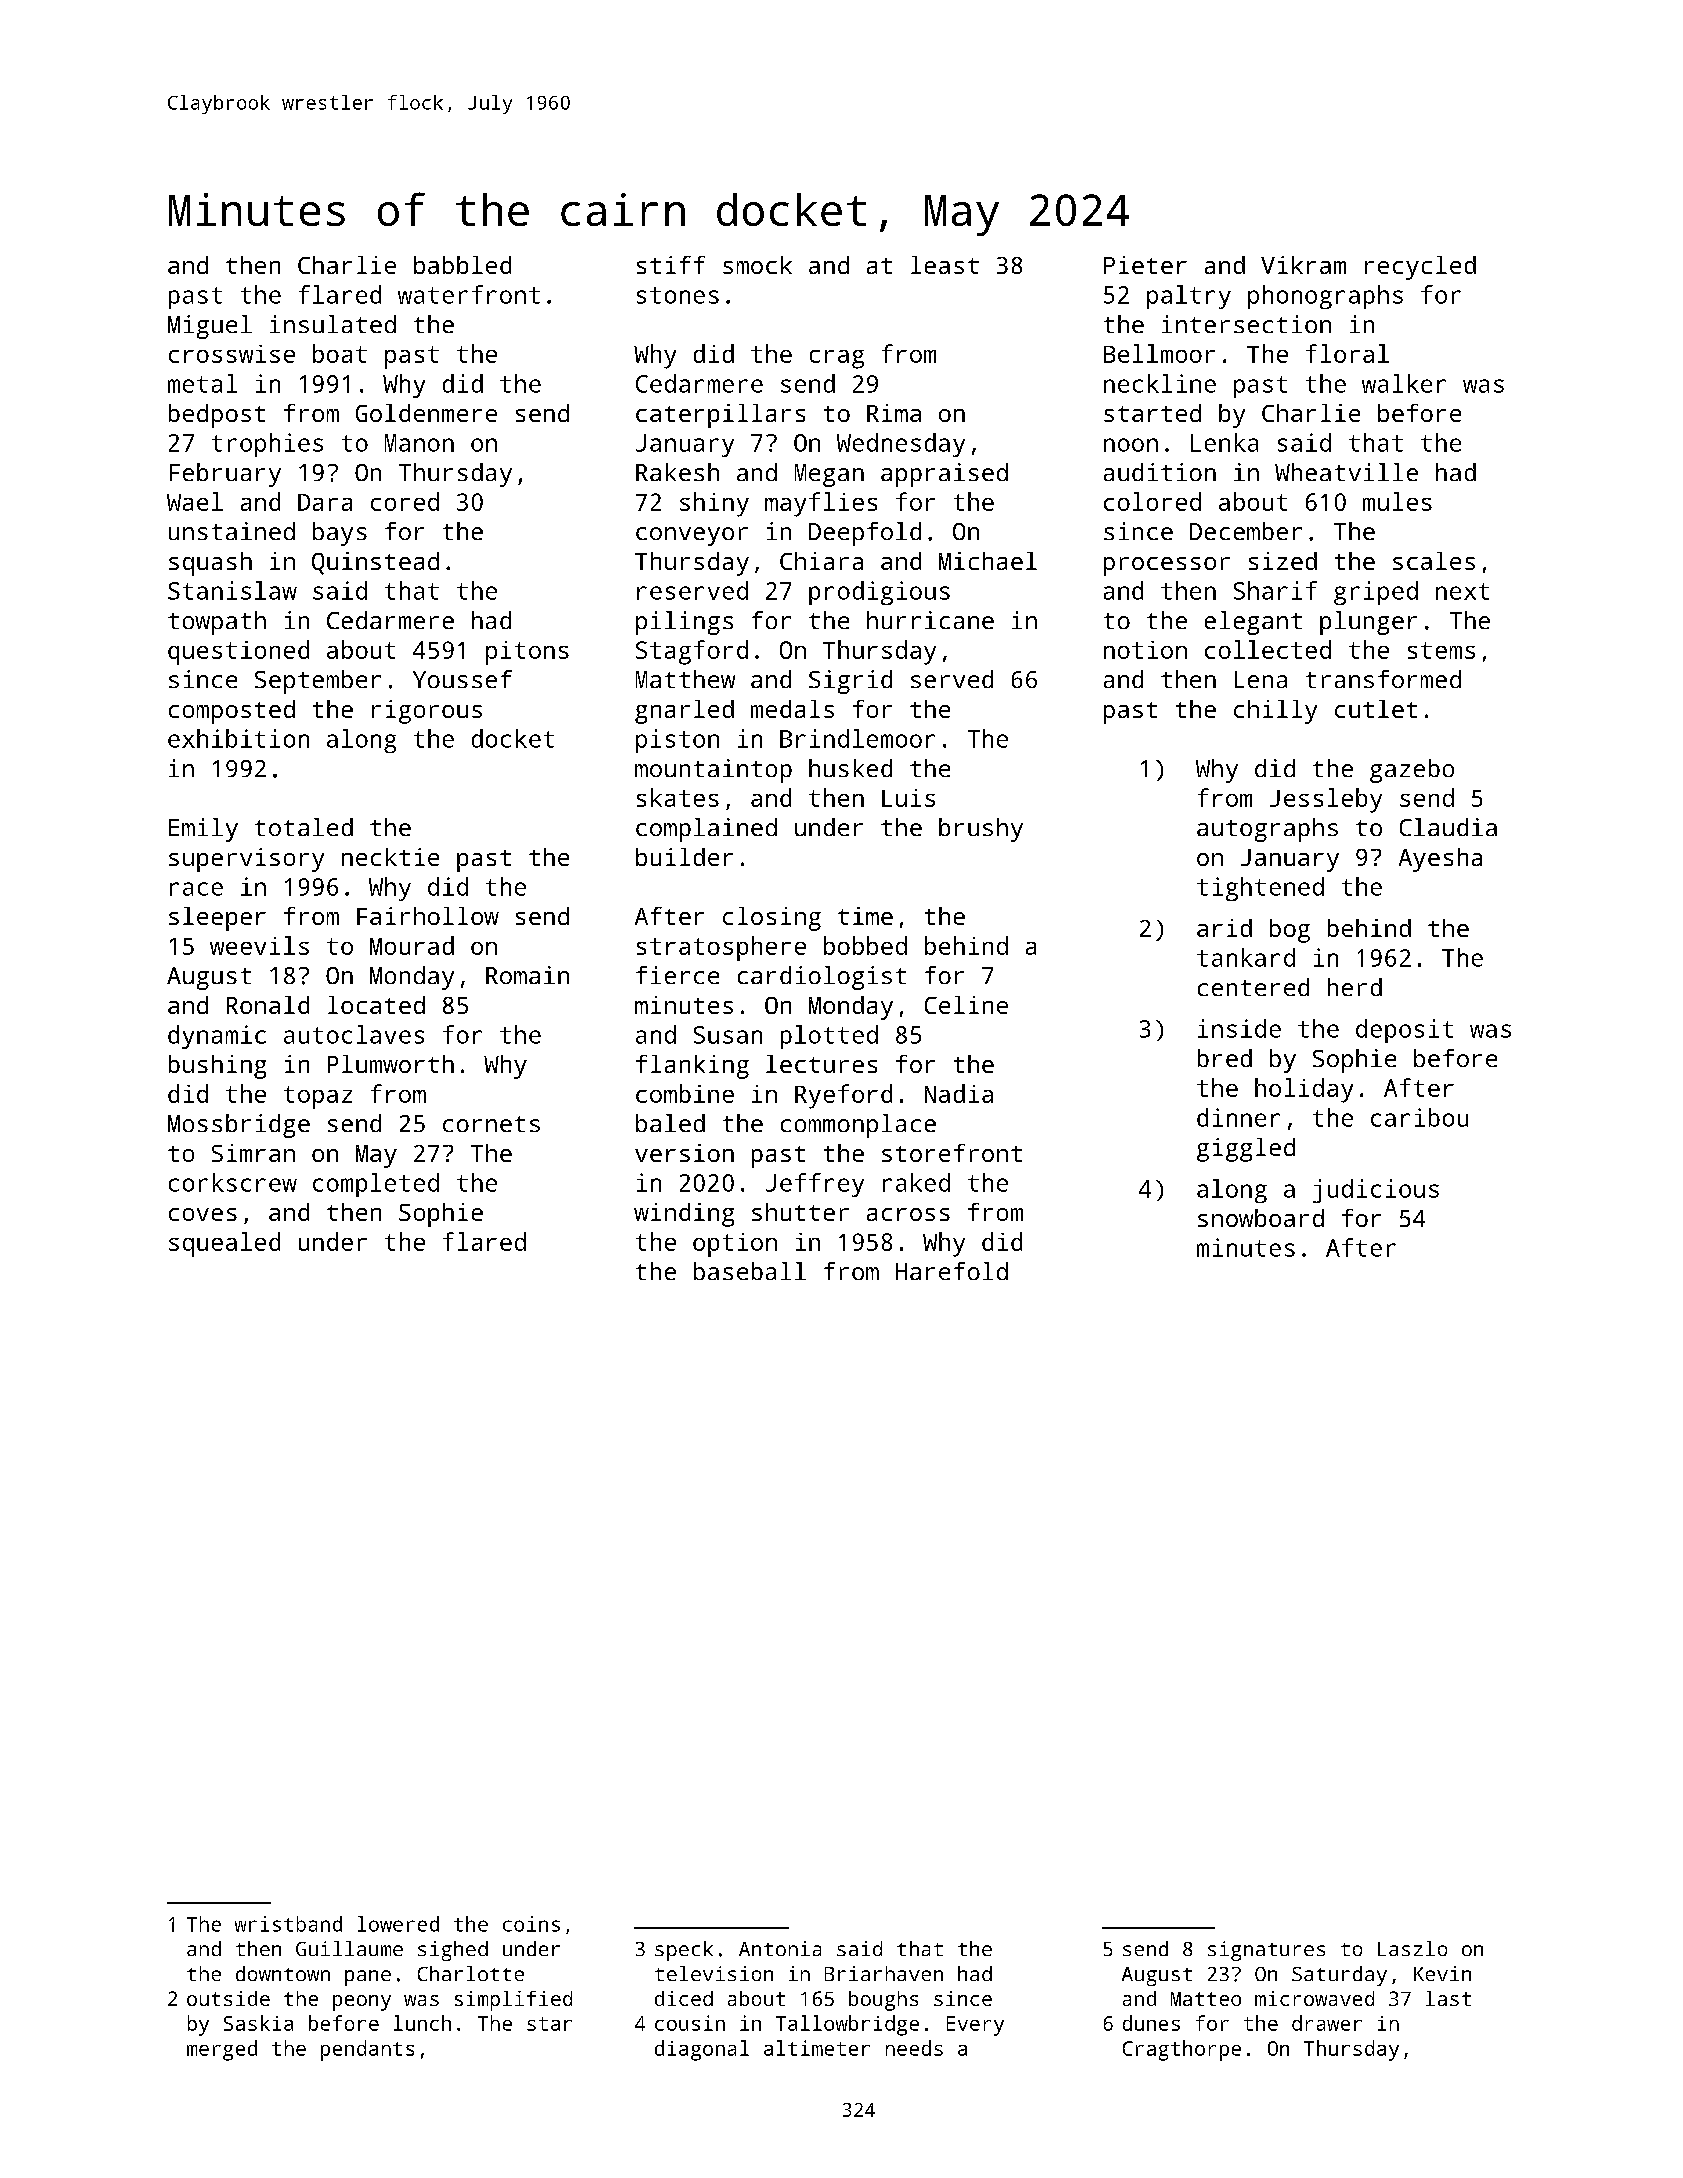  What do you see at coordinates (1412, 1948) in the document?
I see `Laszlo` at bounding box center [1412, 1948].
